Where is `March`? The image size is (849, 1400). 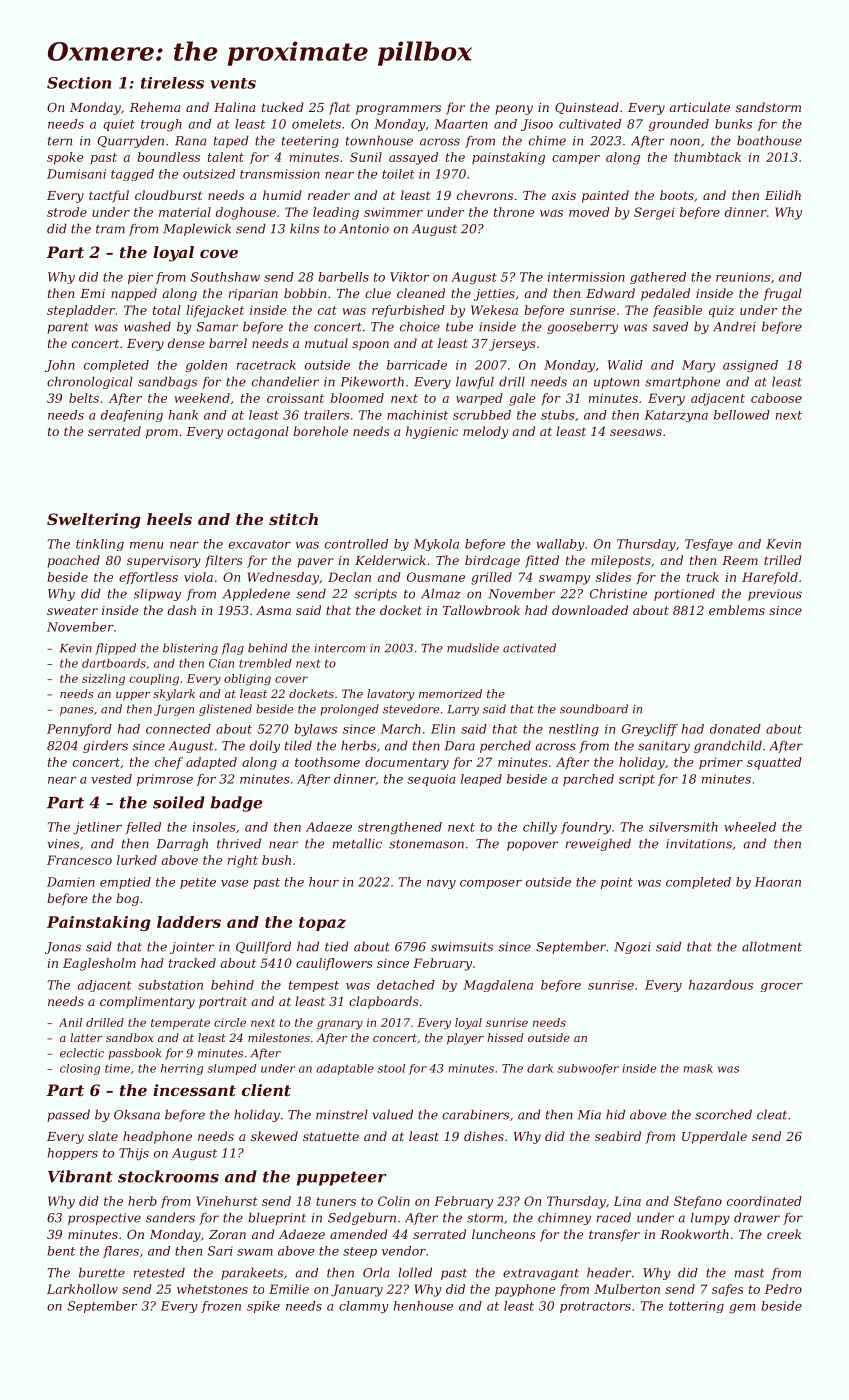 March is located at coordinates (401, 729).
